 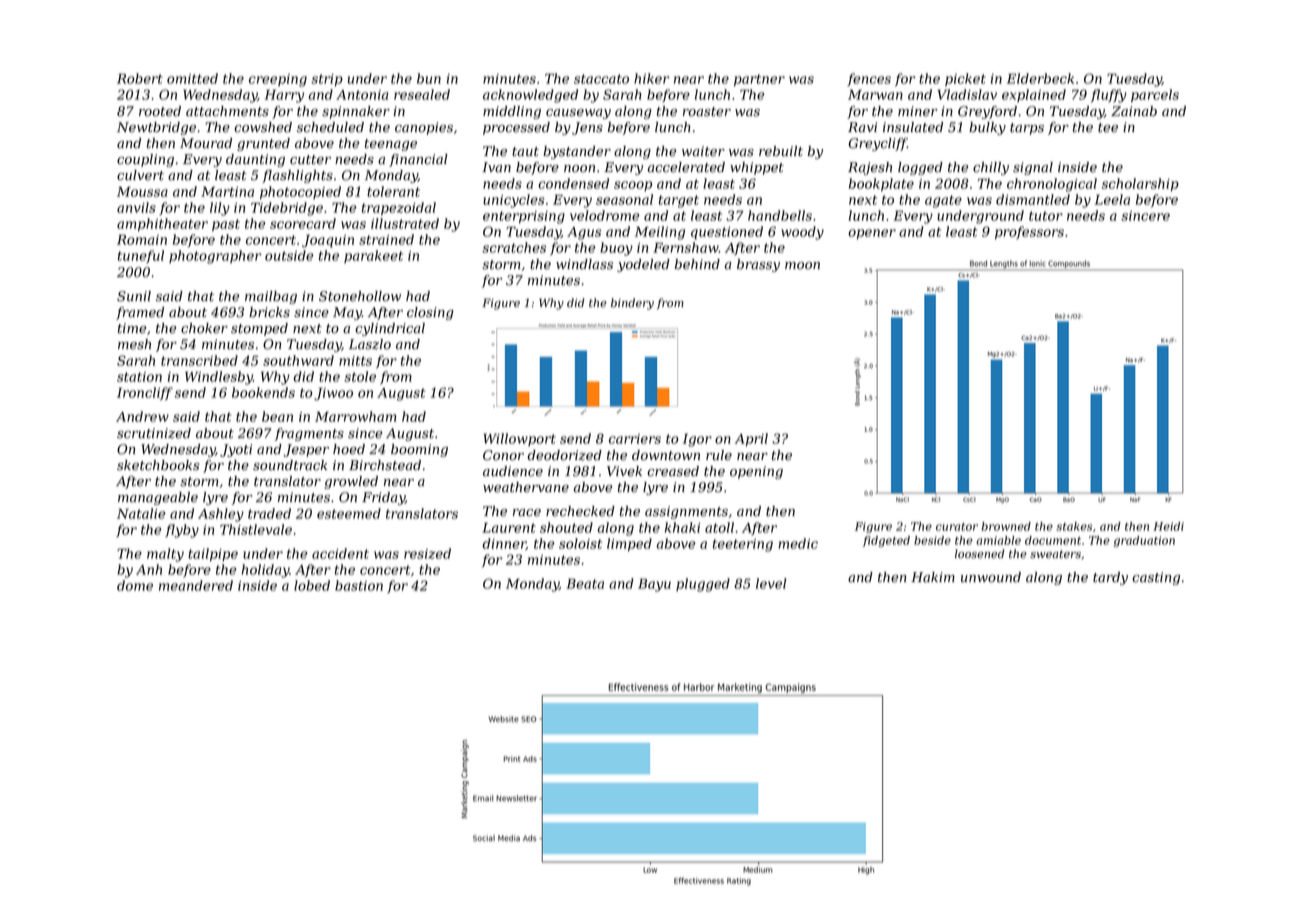 I want to click on teenage, so click(x=391, y=145).
